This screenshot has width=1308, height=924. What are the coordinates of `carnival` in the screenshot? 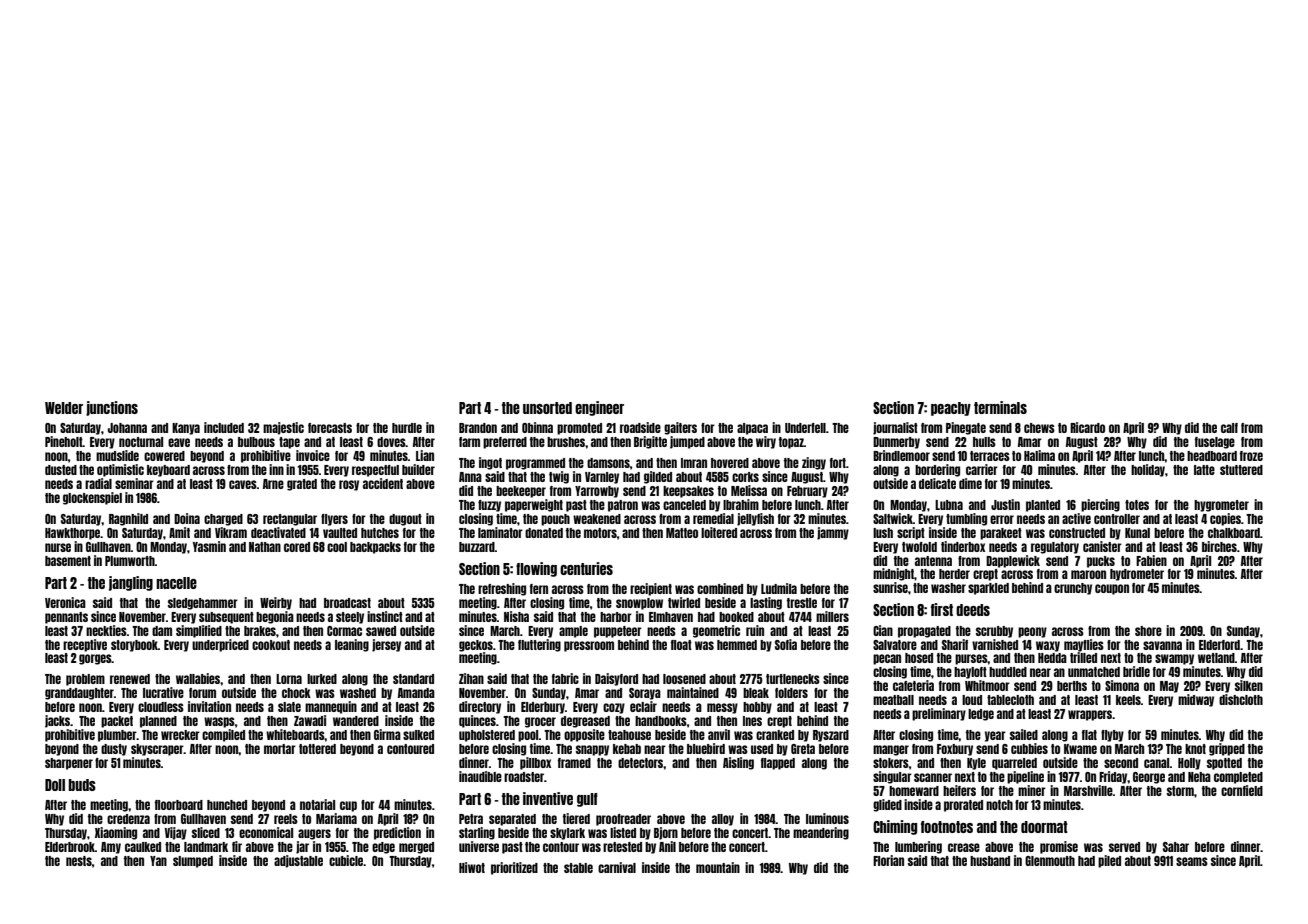 It's located at (617, 867).
